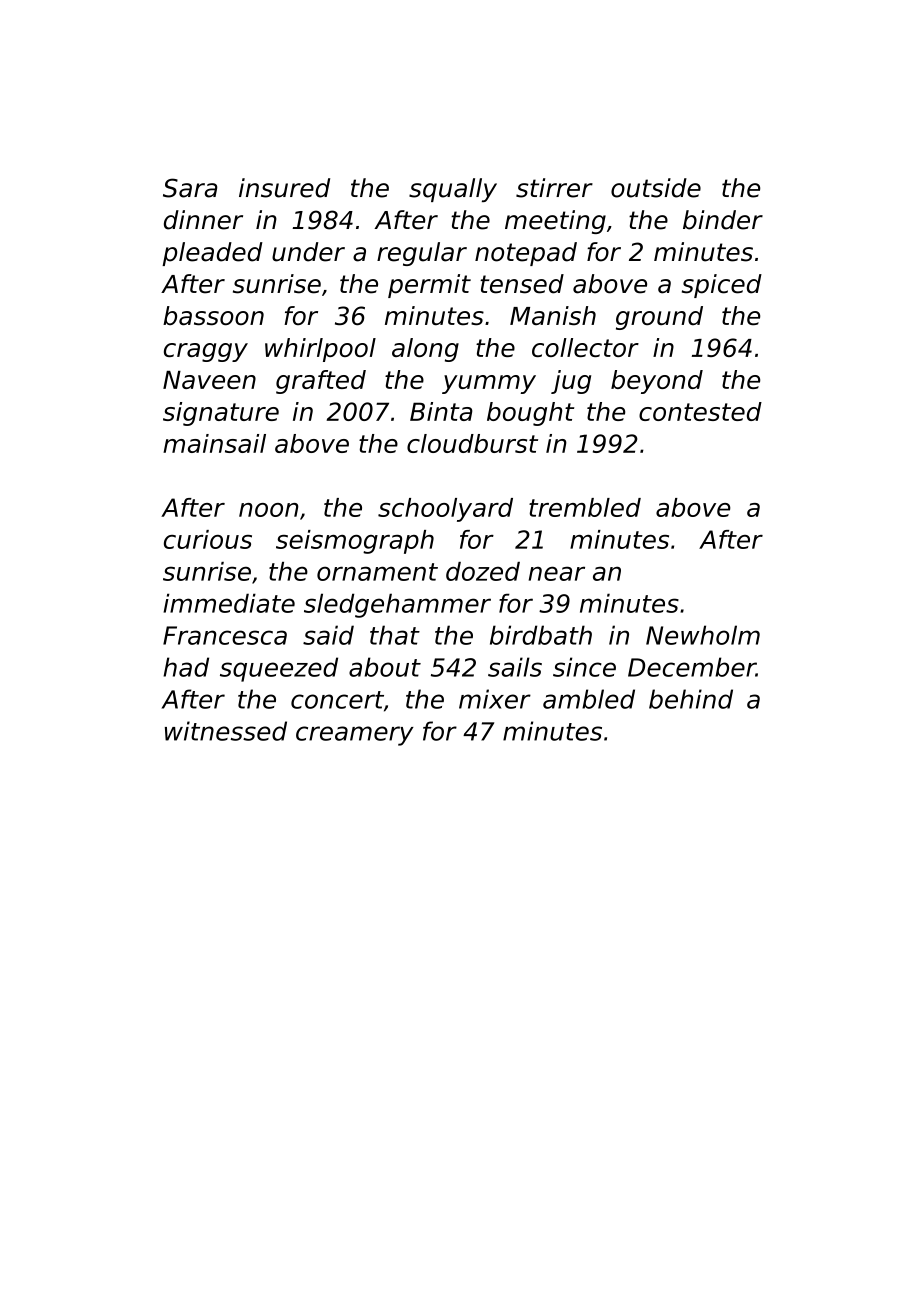 The width and height of the page is (924, 1311). Describe the element at coordinates (328, 635) in the page. I see `said` at that location.
